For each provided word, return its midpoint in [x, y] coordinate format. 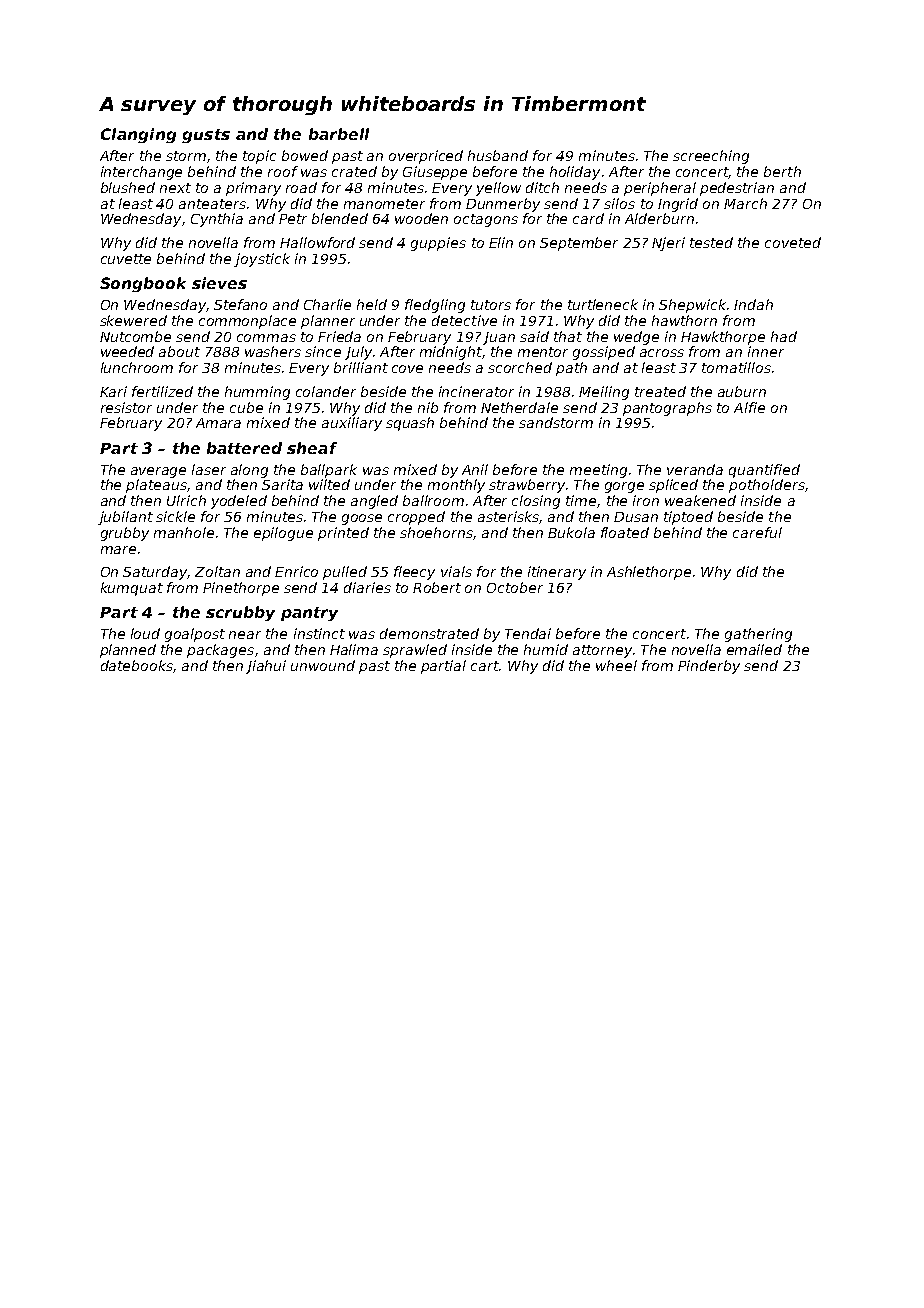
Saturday [155, 573]
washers [273, 351]
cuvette [126, 259]
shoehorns [436, 532]
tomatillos [736, 367]
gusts [206, 136]
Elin [501, 242]
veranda [695, 469]
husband [498, 155]
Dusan [636, 517]
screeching [711, 157]
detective [464, 320]
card [588, 218]
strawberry [527, 486]
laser [209, 469]
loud [145, 633]
